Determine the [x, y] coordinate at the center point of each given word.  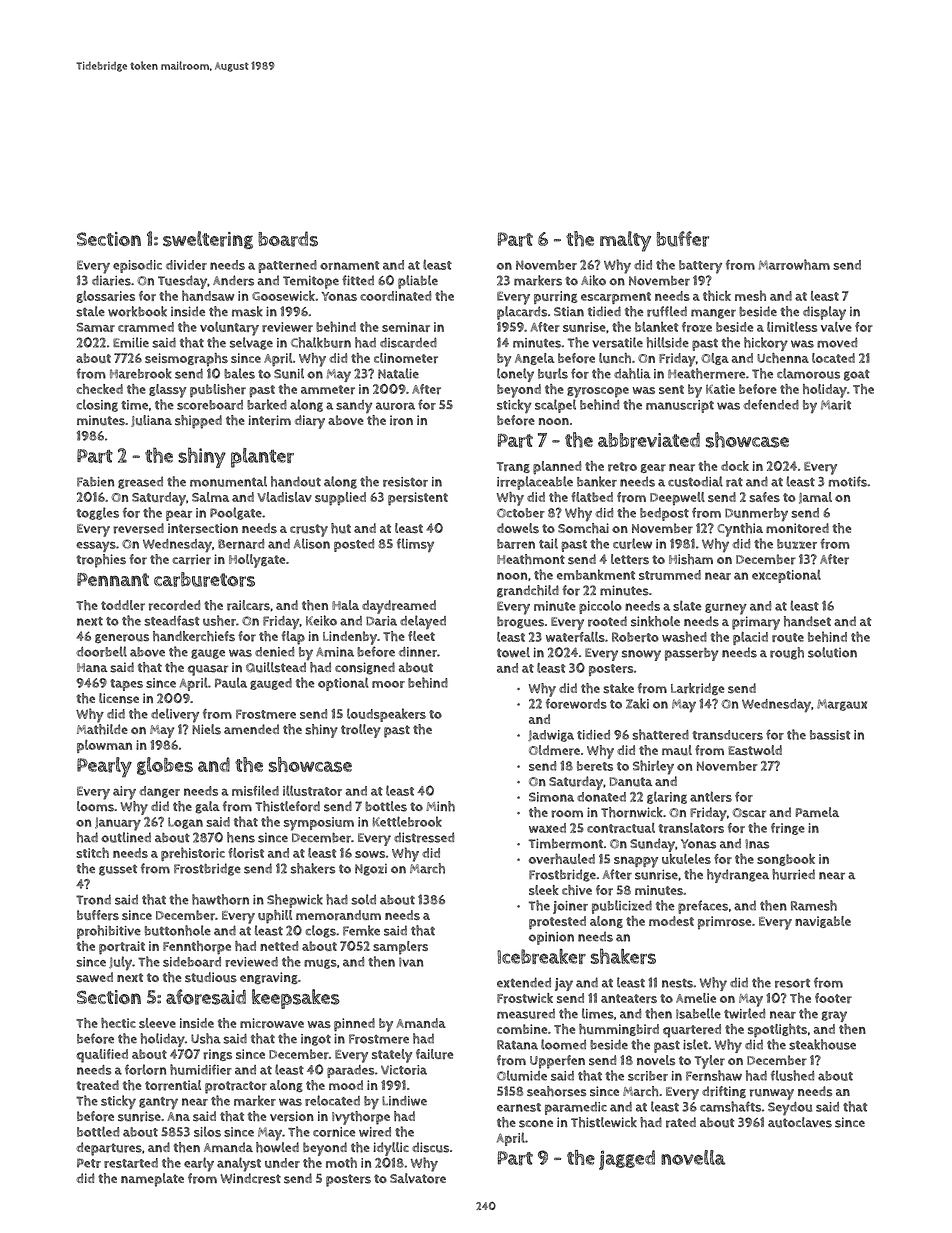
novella [693, 1157]
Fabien [96, 482]
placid [750, 638]
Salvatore [418, 1178]
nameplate [152, 1180]
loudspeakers [386, 715]
